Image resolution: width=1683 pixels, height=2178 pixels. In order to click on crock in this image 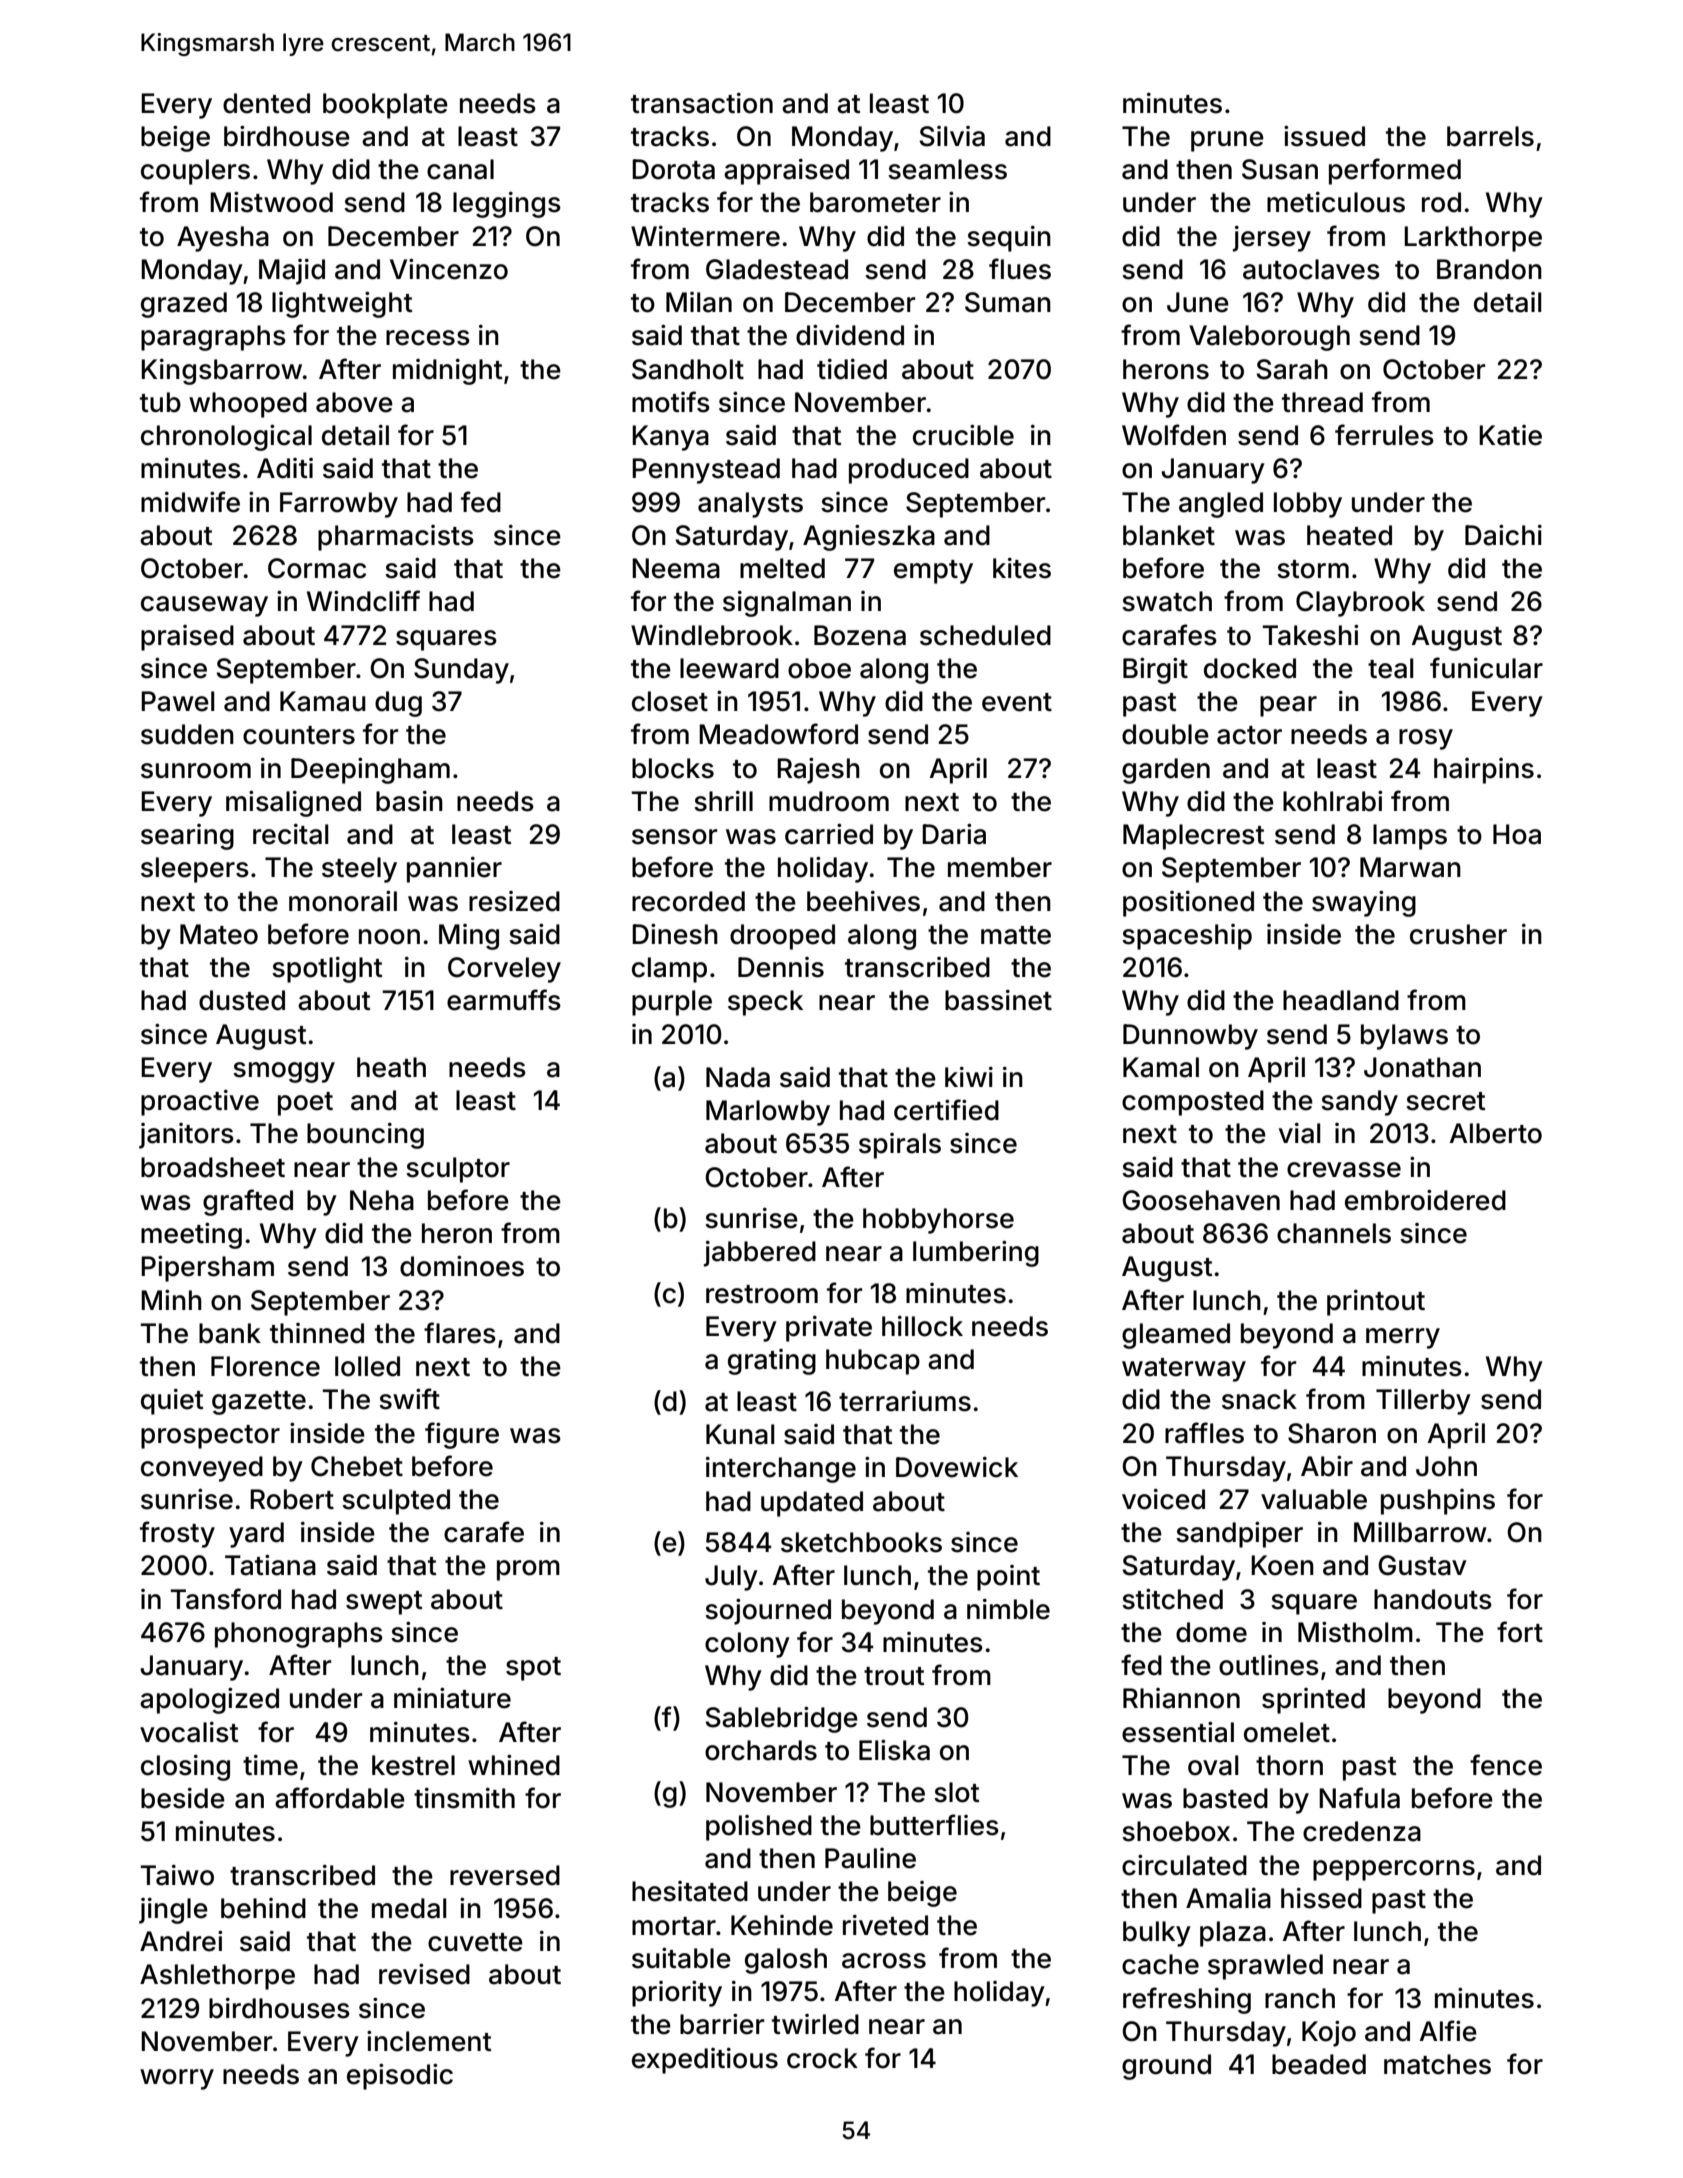, I will do `click(822, 2058)`.
